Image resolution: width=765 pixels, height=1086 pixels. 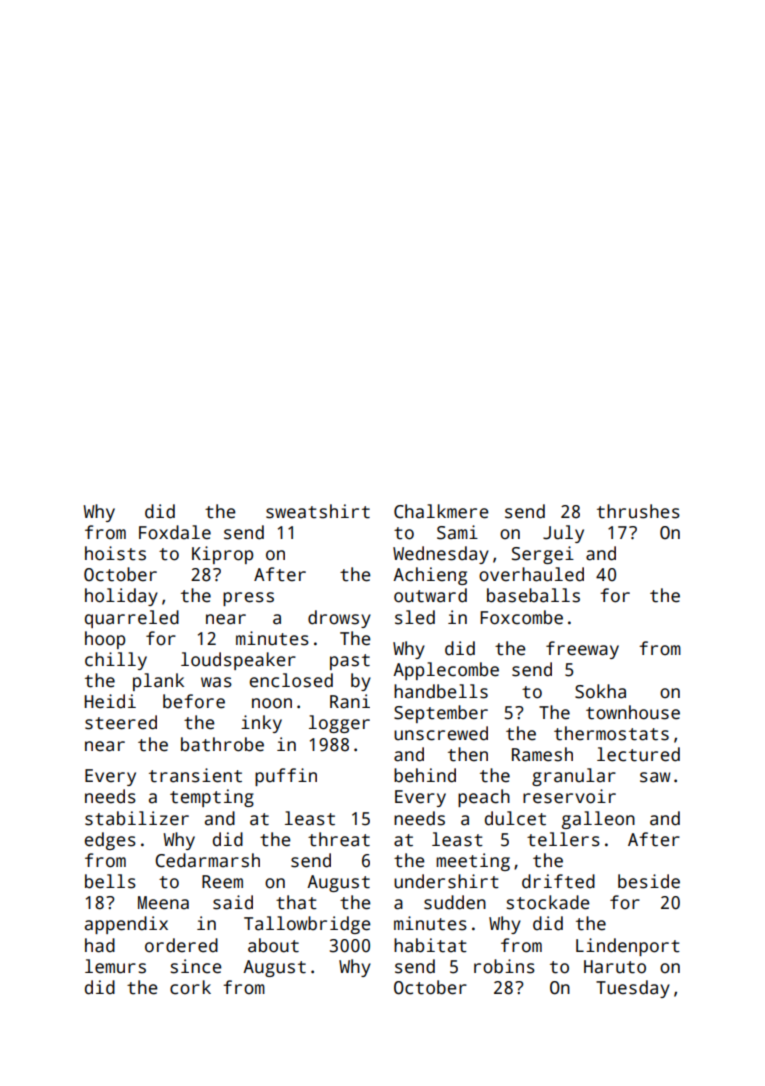 I want to click on press, so click(x=248, y=599).
